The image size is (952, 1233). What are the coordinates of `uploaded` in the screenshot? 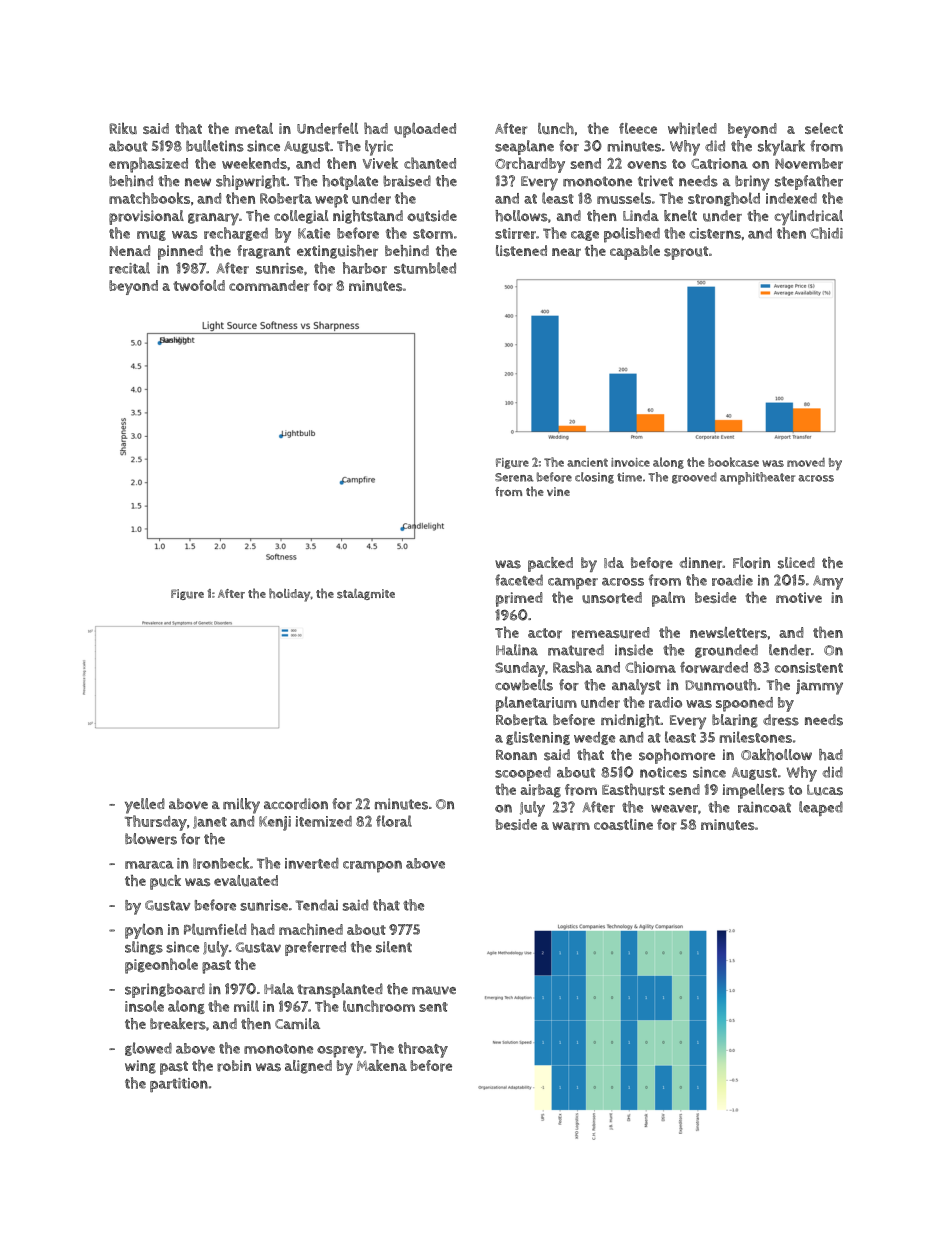 It's located at (425, 130).
